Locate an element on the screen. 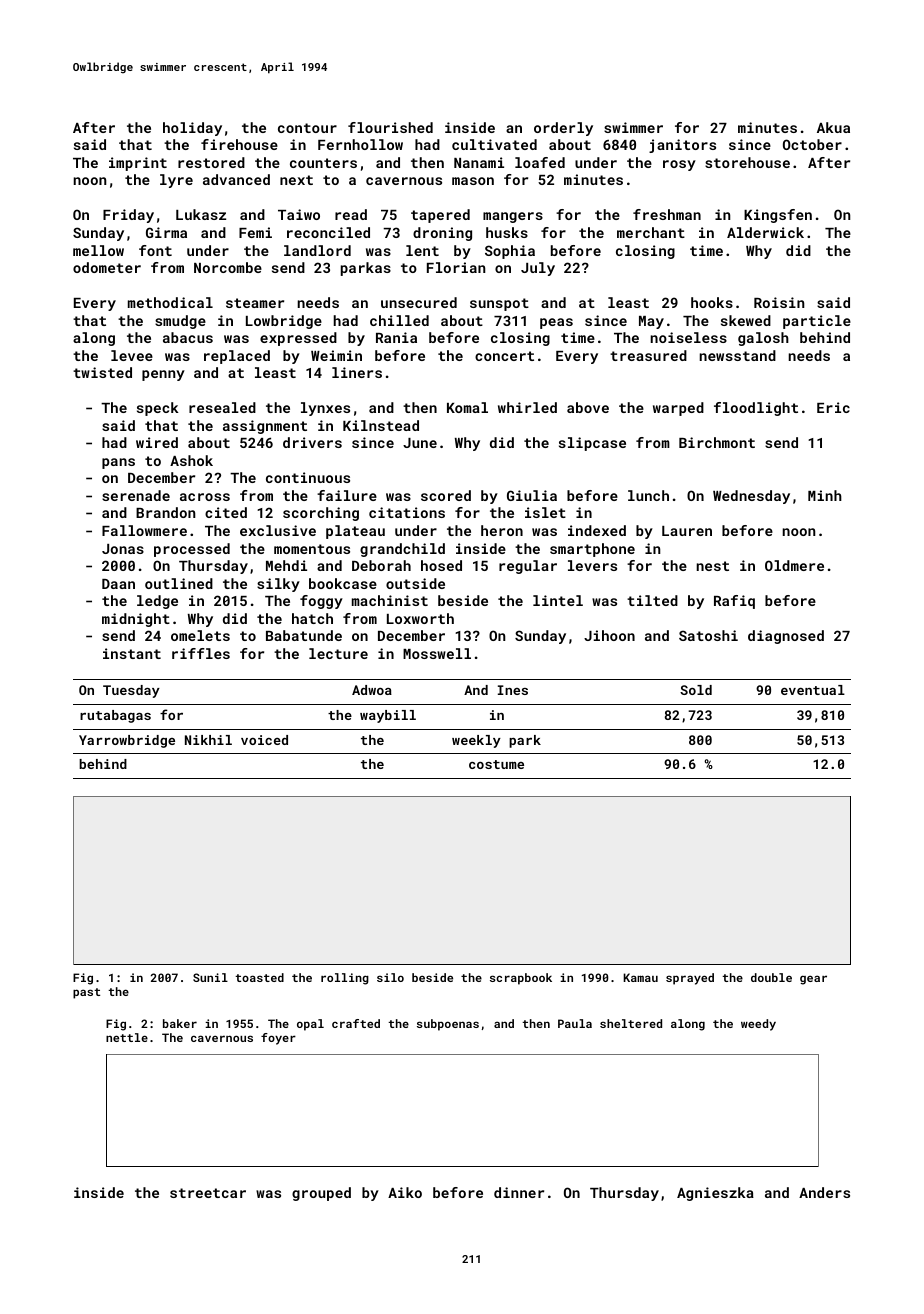 This screenshot has width=924, height=1314. heron is located at coordinates (502, 530).
